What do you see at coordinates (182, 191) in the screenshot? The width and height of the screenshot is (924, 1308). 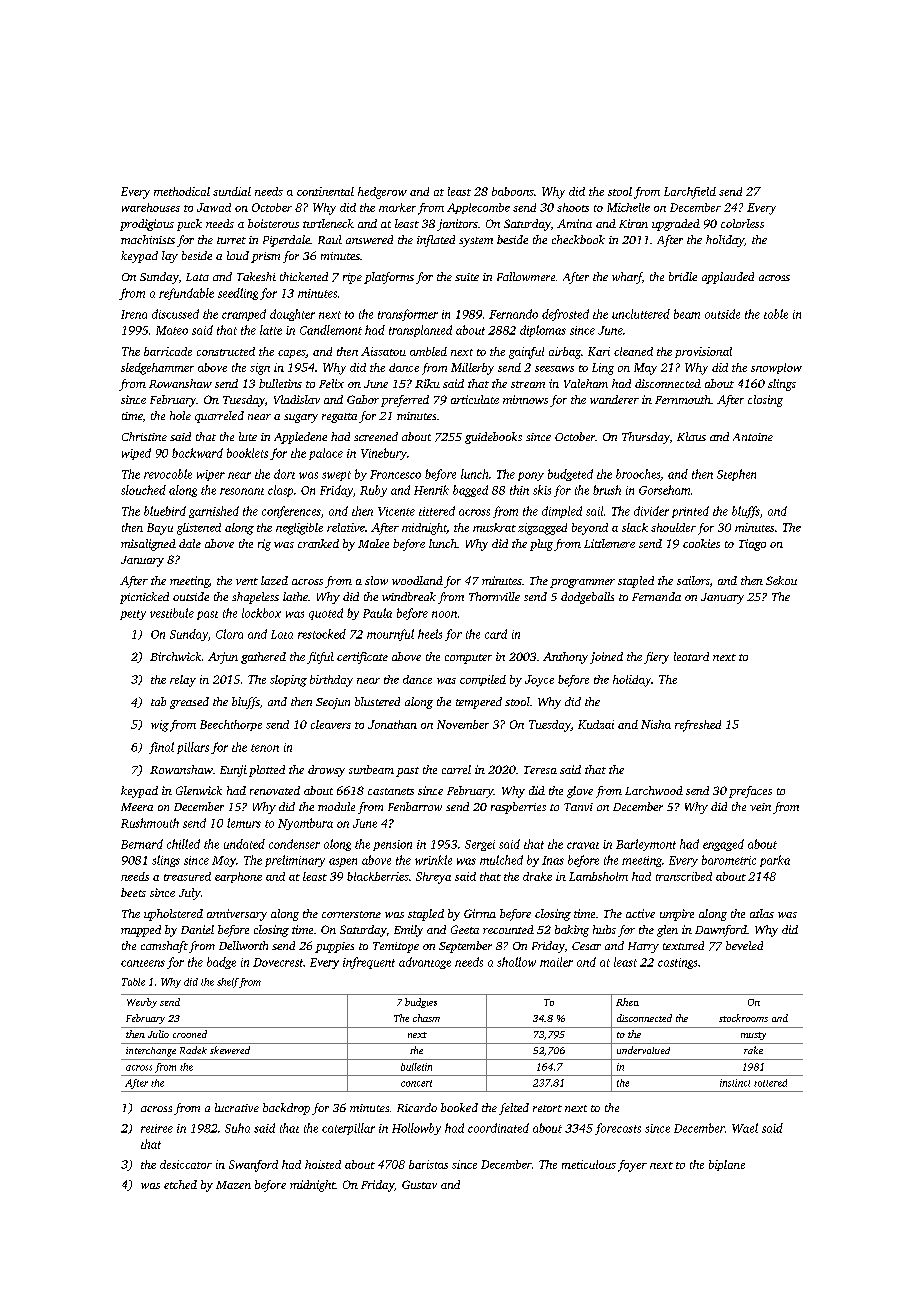 I see `methodical` at bounding box center [182, 191].
